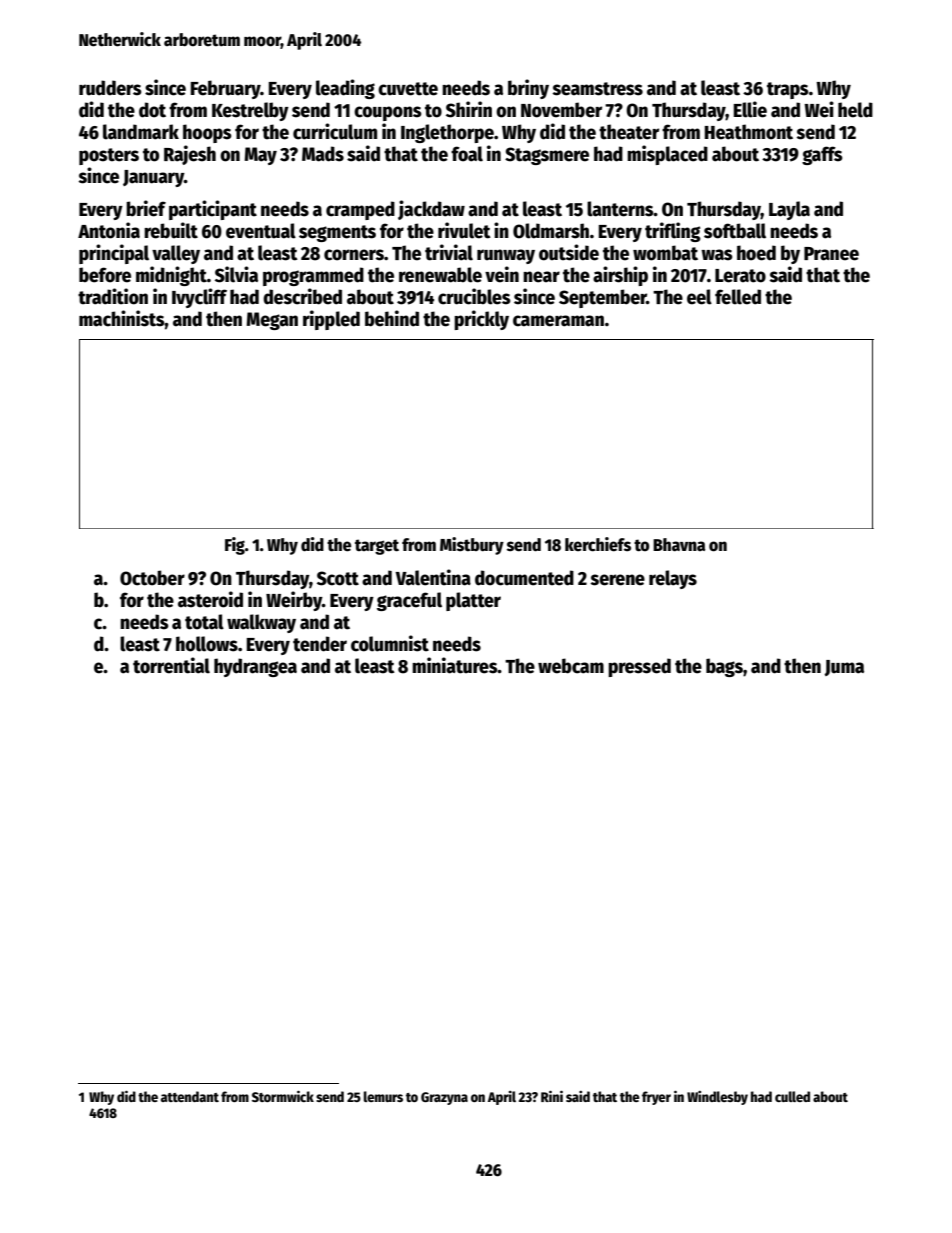 The height and width of the image is (1233, 952). Describe the element at coordinates (383, 1096) in the image. I see `lemurs` at that location.
